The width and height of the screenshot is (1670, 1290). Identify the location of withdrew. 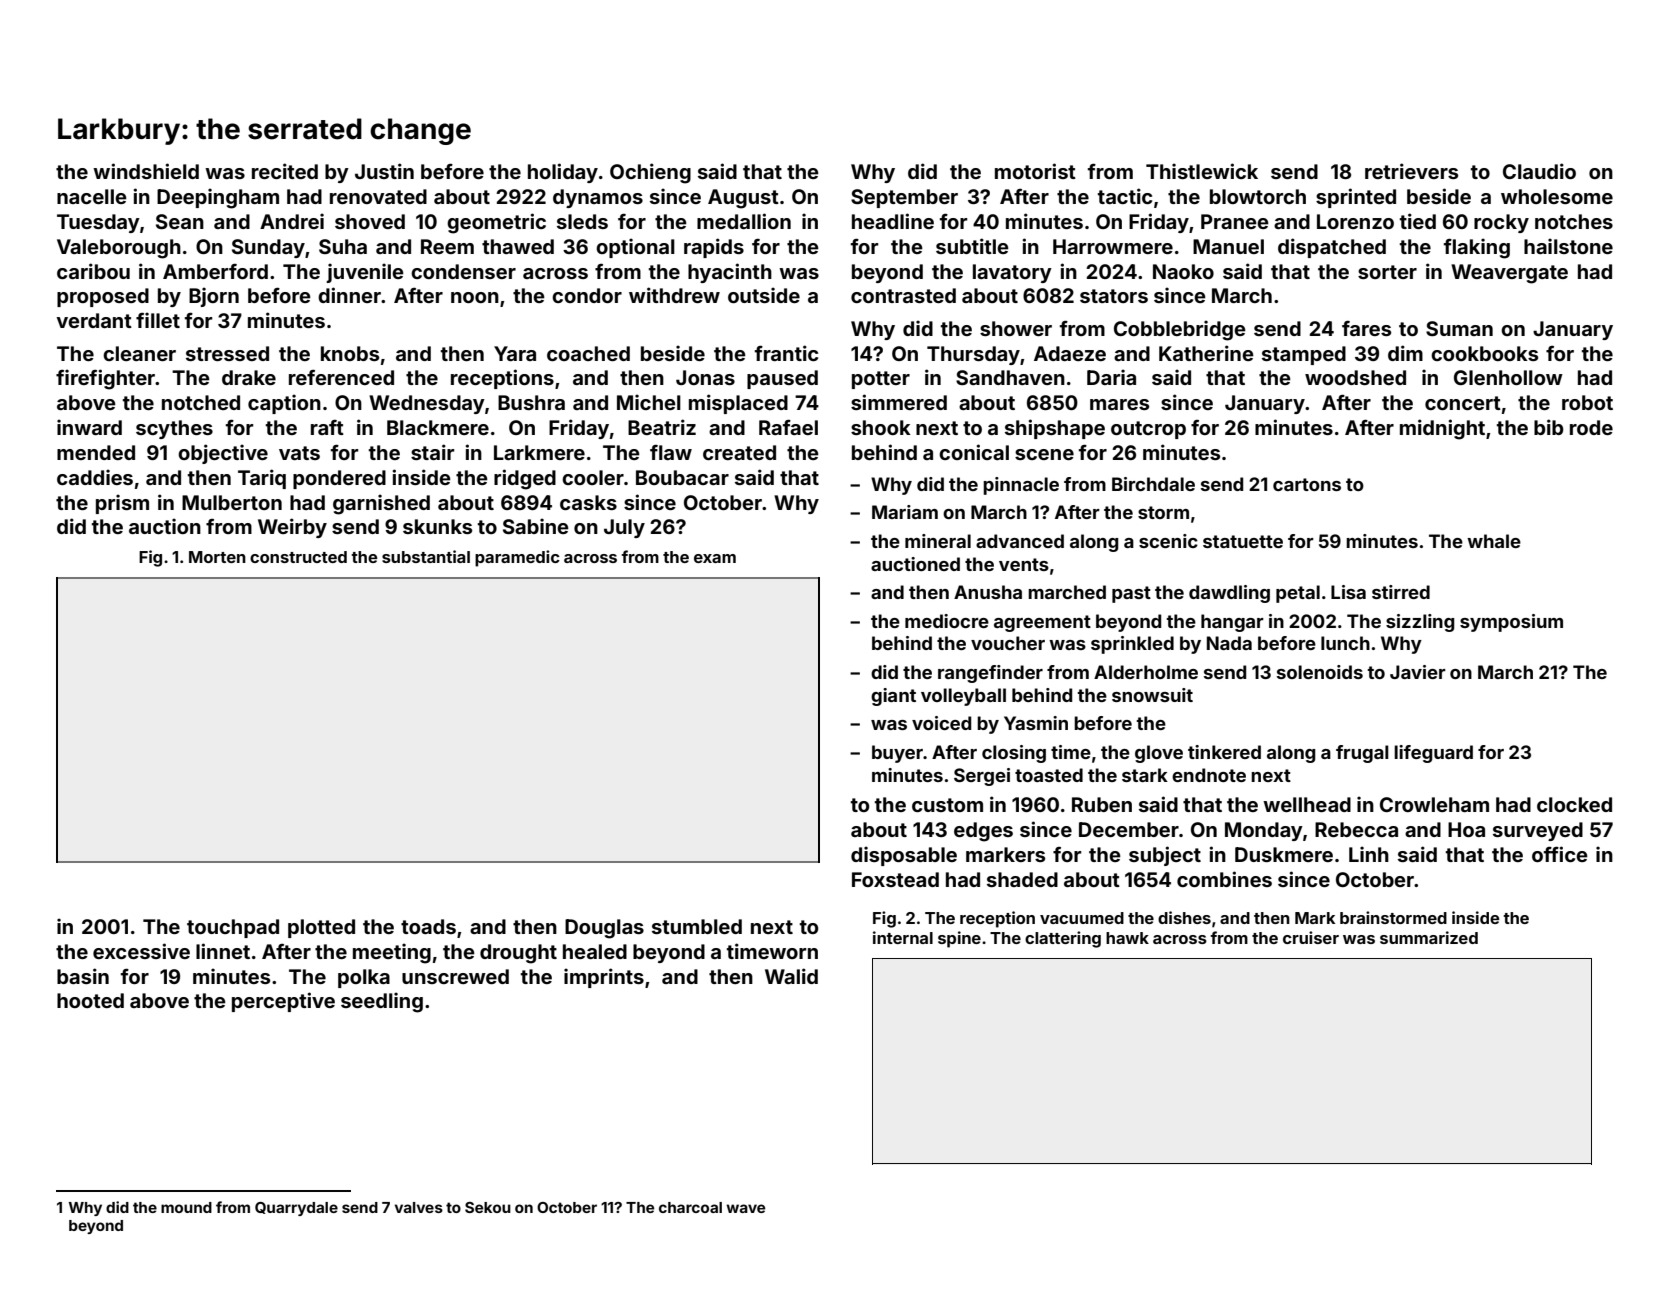
(674, 295).
